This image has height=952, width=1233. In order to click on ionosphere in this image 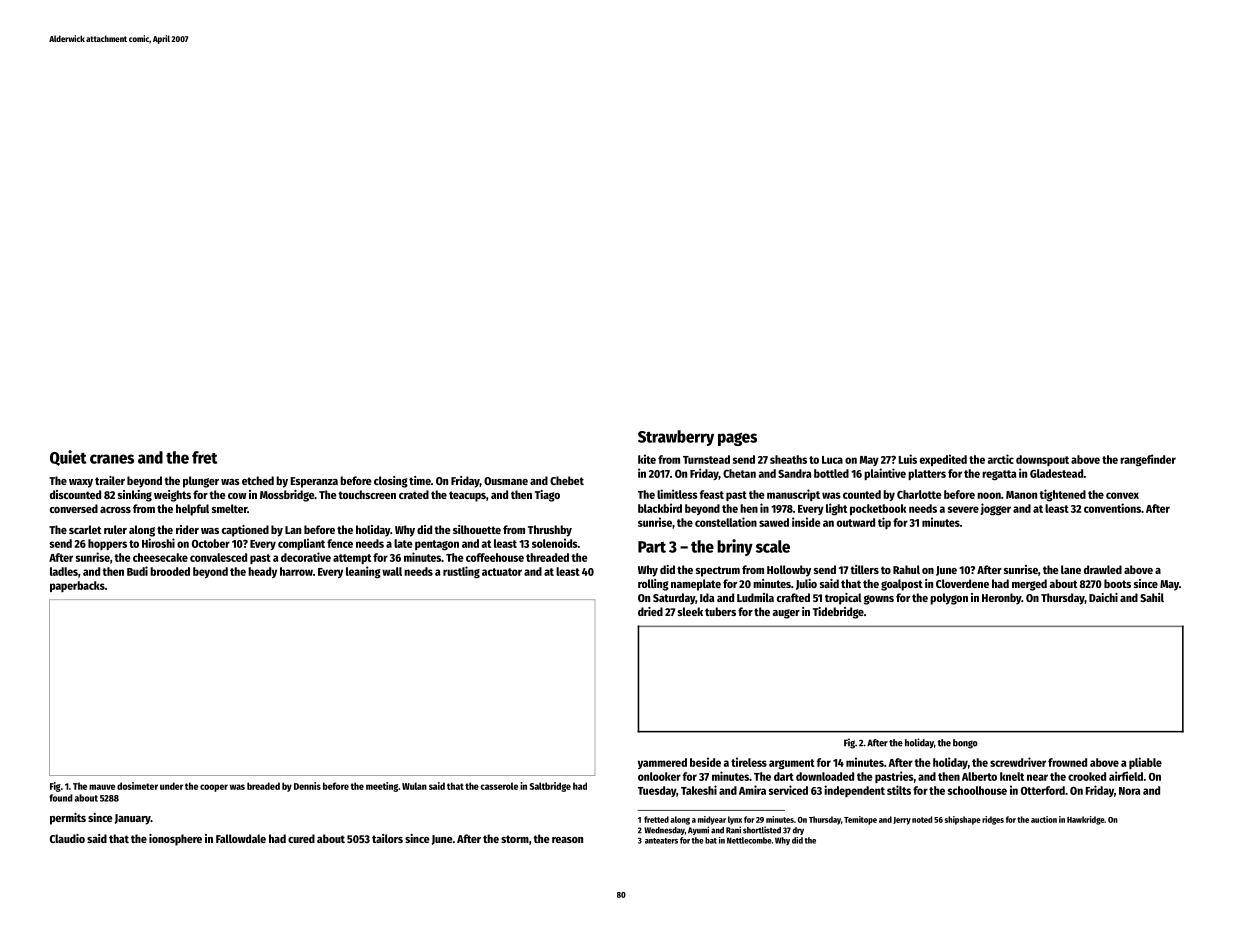, I will do `click(175, 840)`.
